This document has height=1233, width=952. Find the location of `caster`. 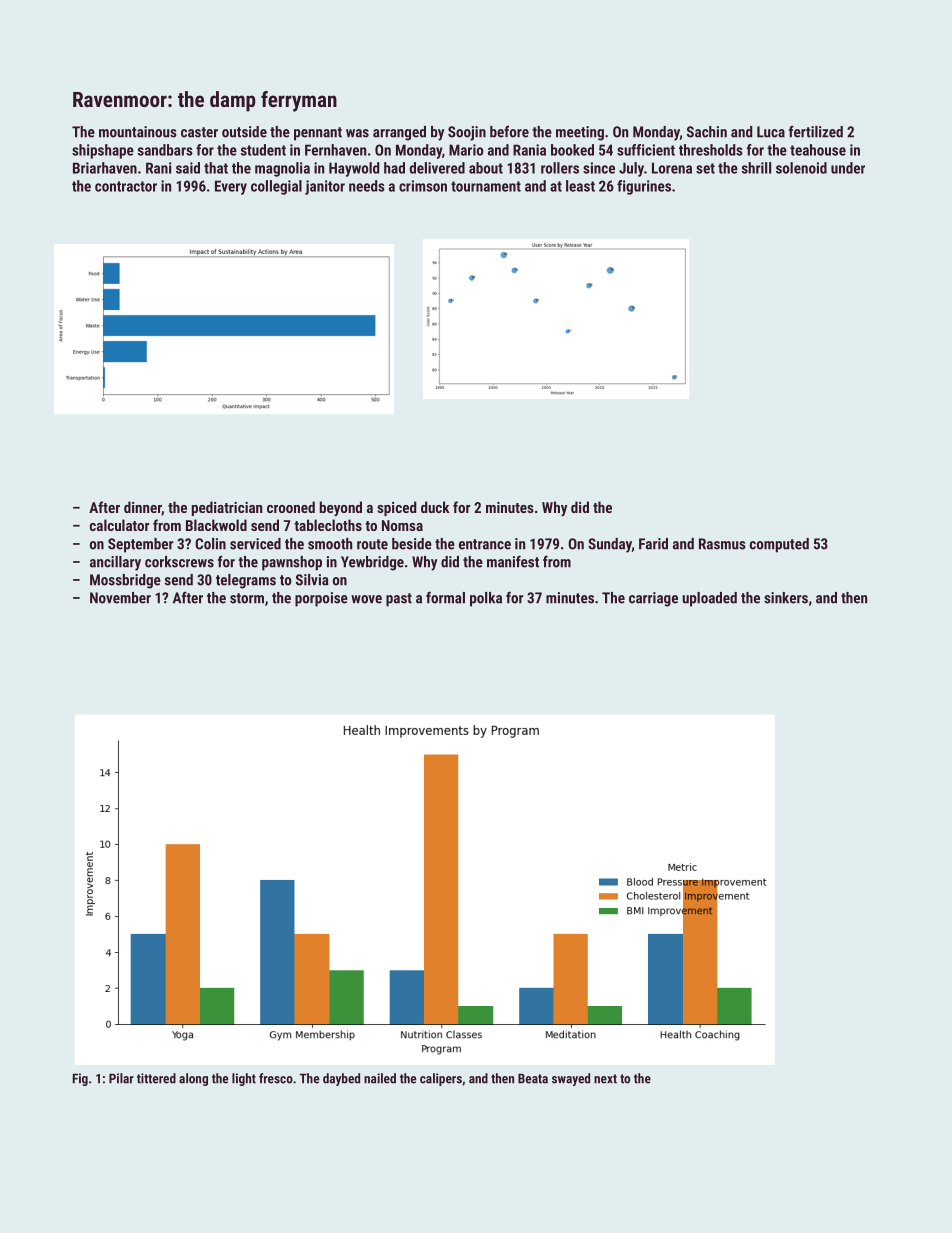

caster is located at coordinates (199, 132).
